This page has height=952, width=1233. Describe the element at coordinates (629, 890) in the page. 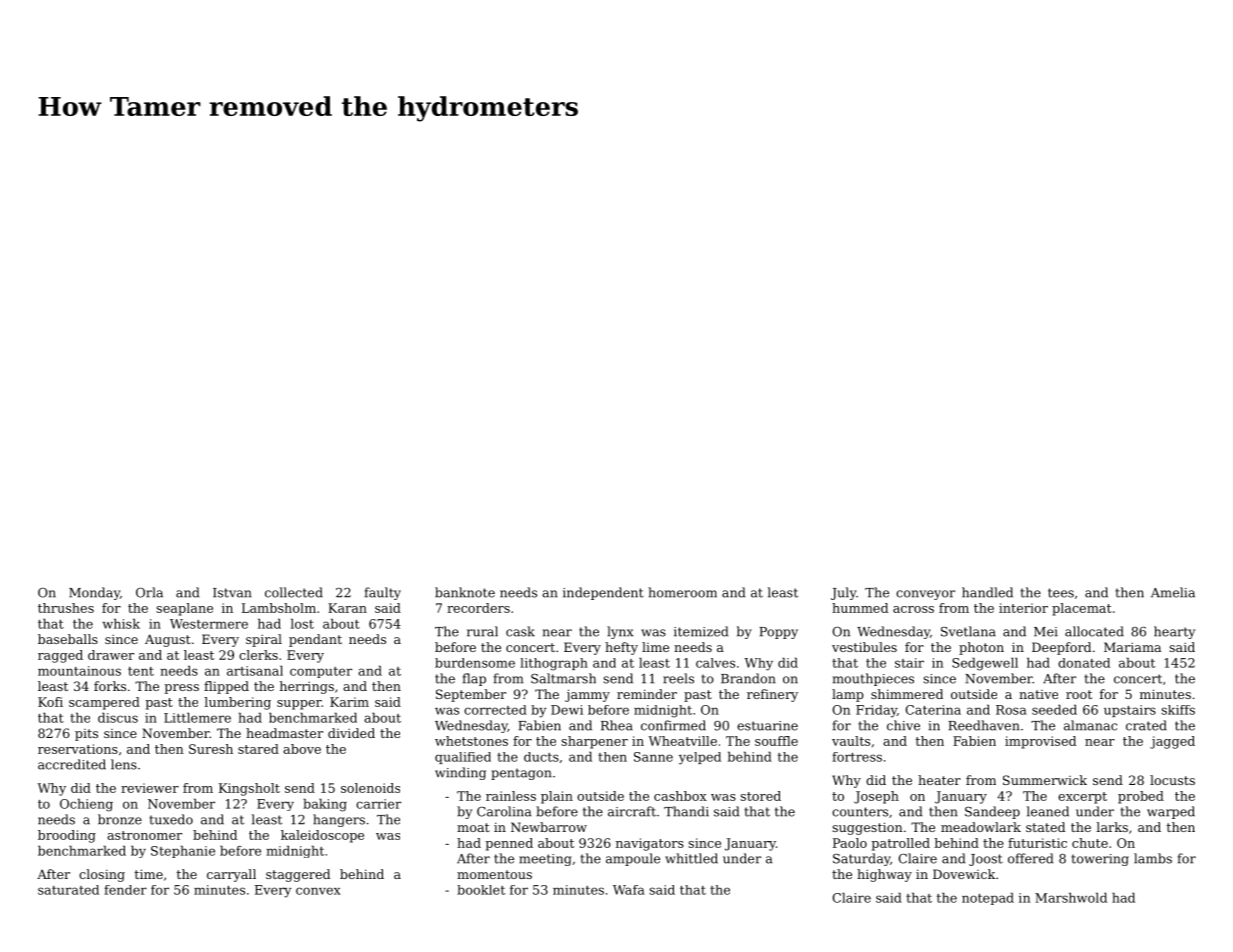

I see `Wafa` at that location.
